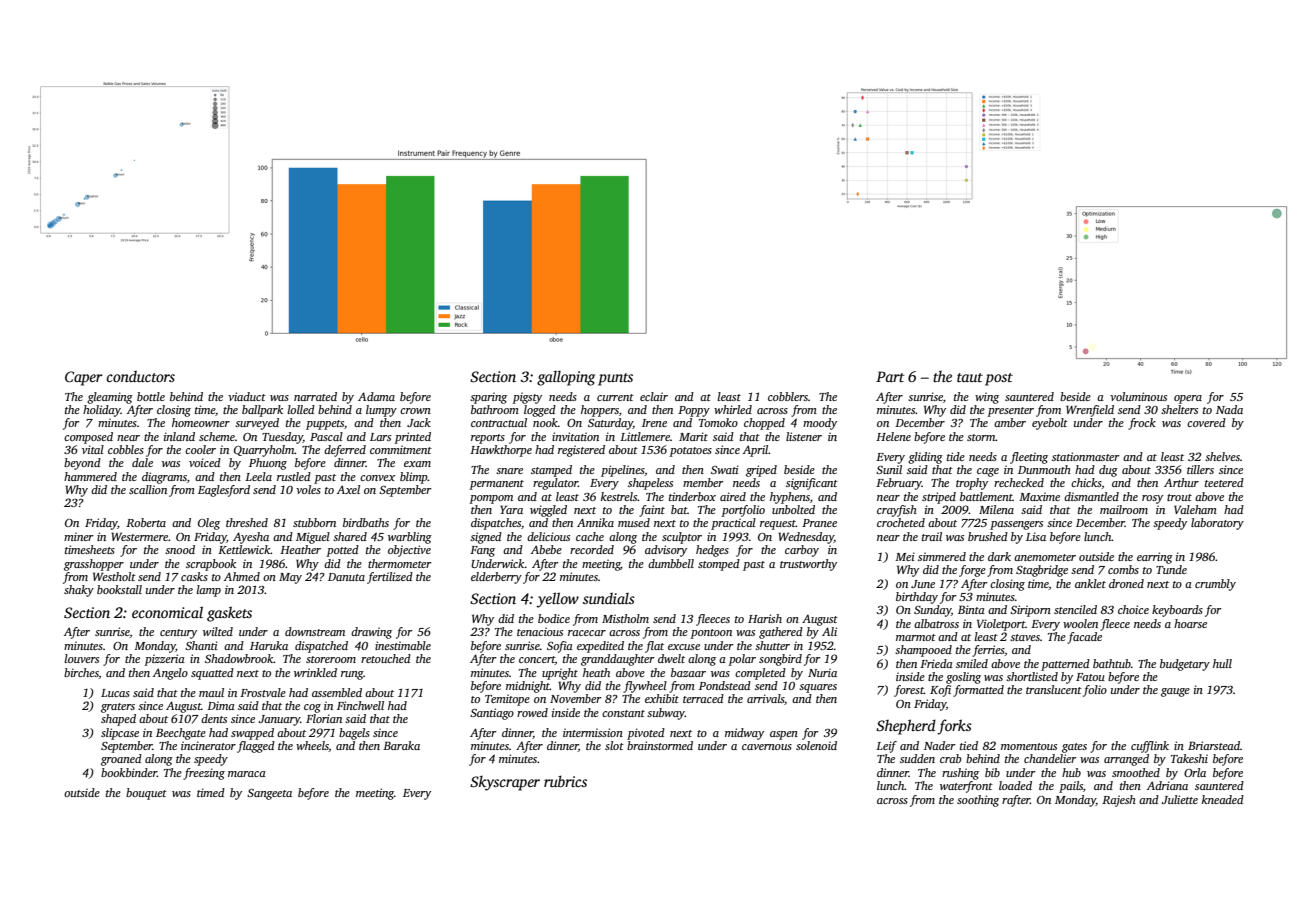 The width and height of the screenshot is (1308, 924). I want to click on Part, so click(890, 376).
